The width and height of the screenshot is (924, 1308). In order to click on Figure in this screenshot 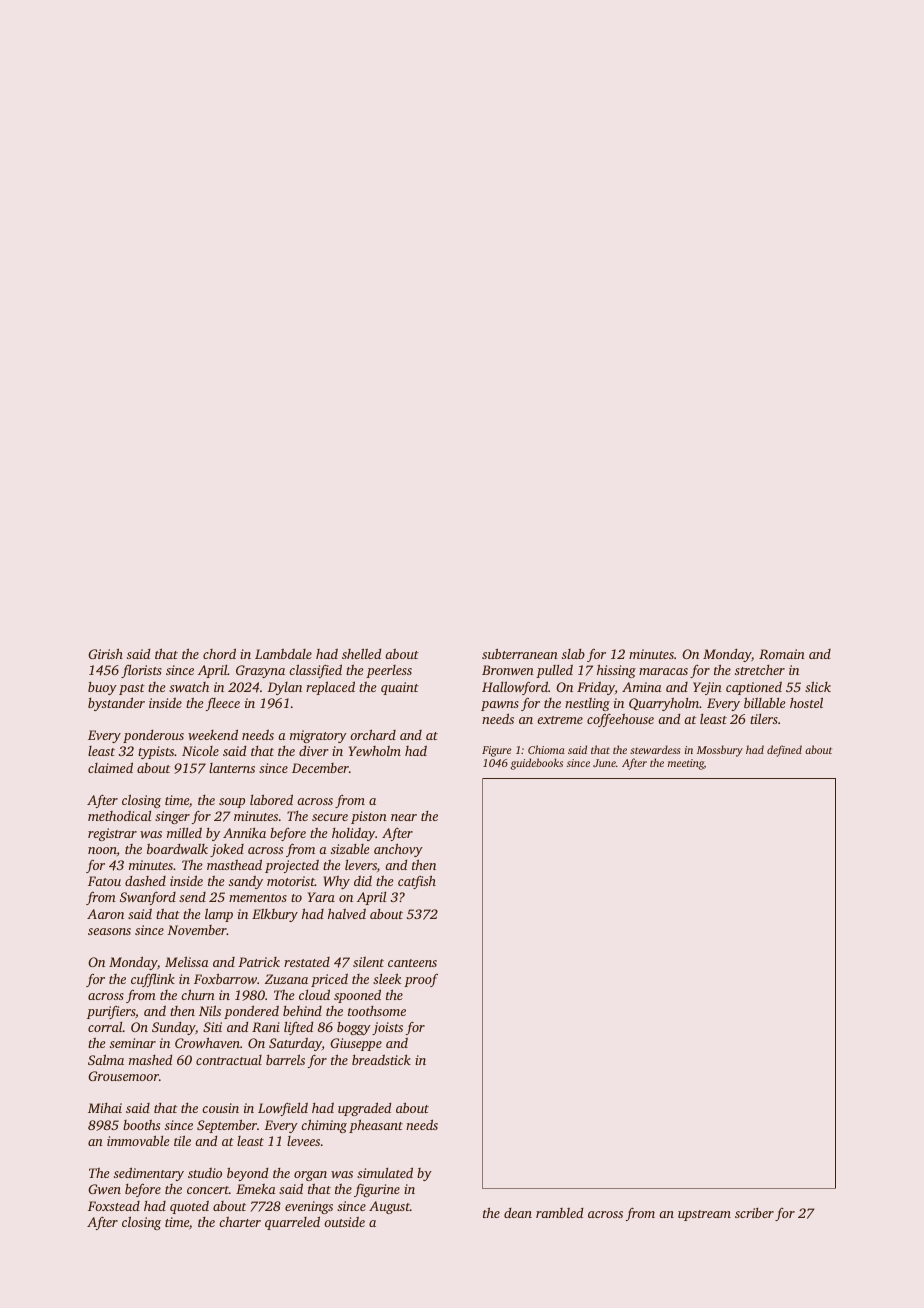, I will do `click(496, 751)`.
